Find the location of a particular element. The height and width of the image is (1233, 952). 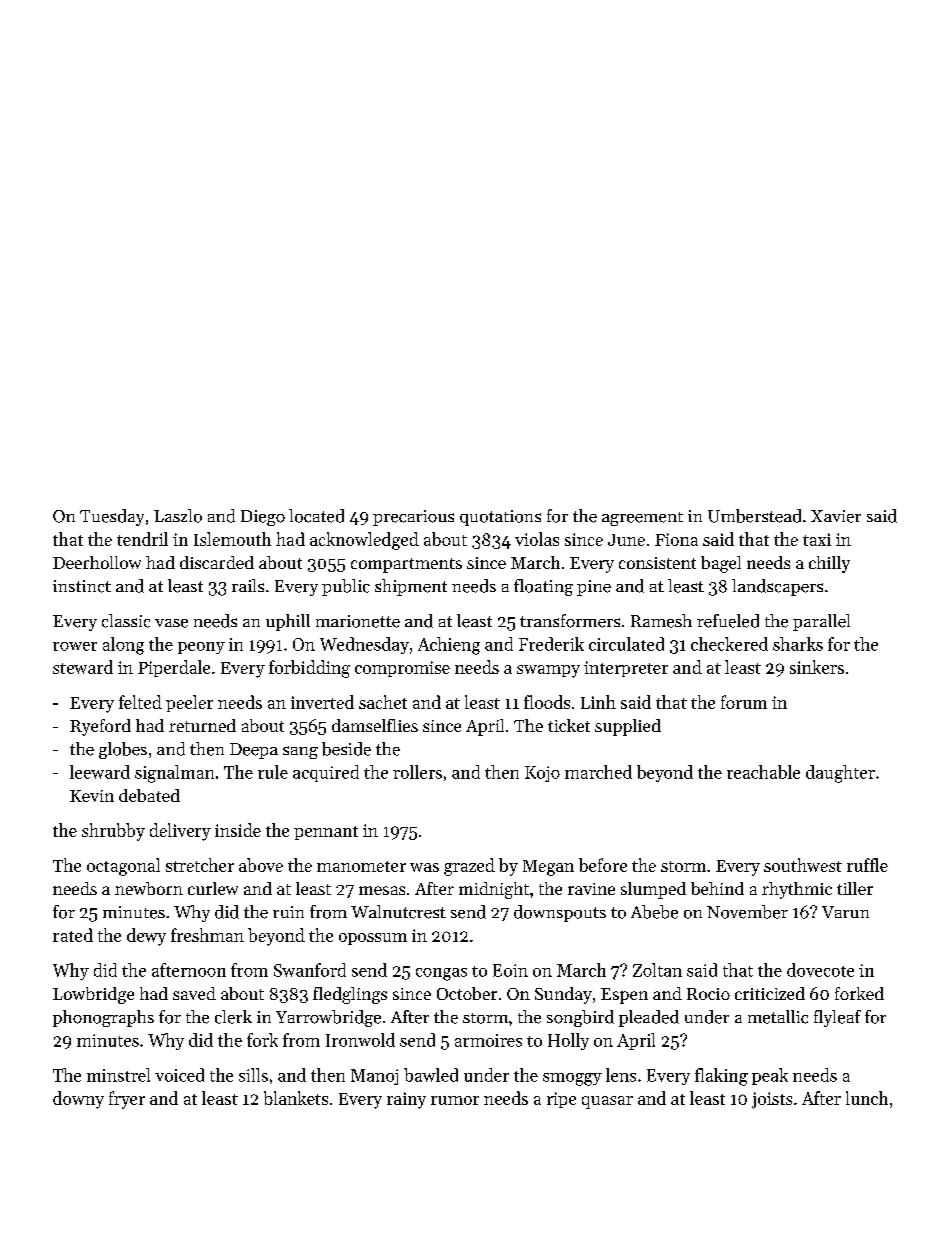

southwest is located at coordinates (803, 865).
